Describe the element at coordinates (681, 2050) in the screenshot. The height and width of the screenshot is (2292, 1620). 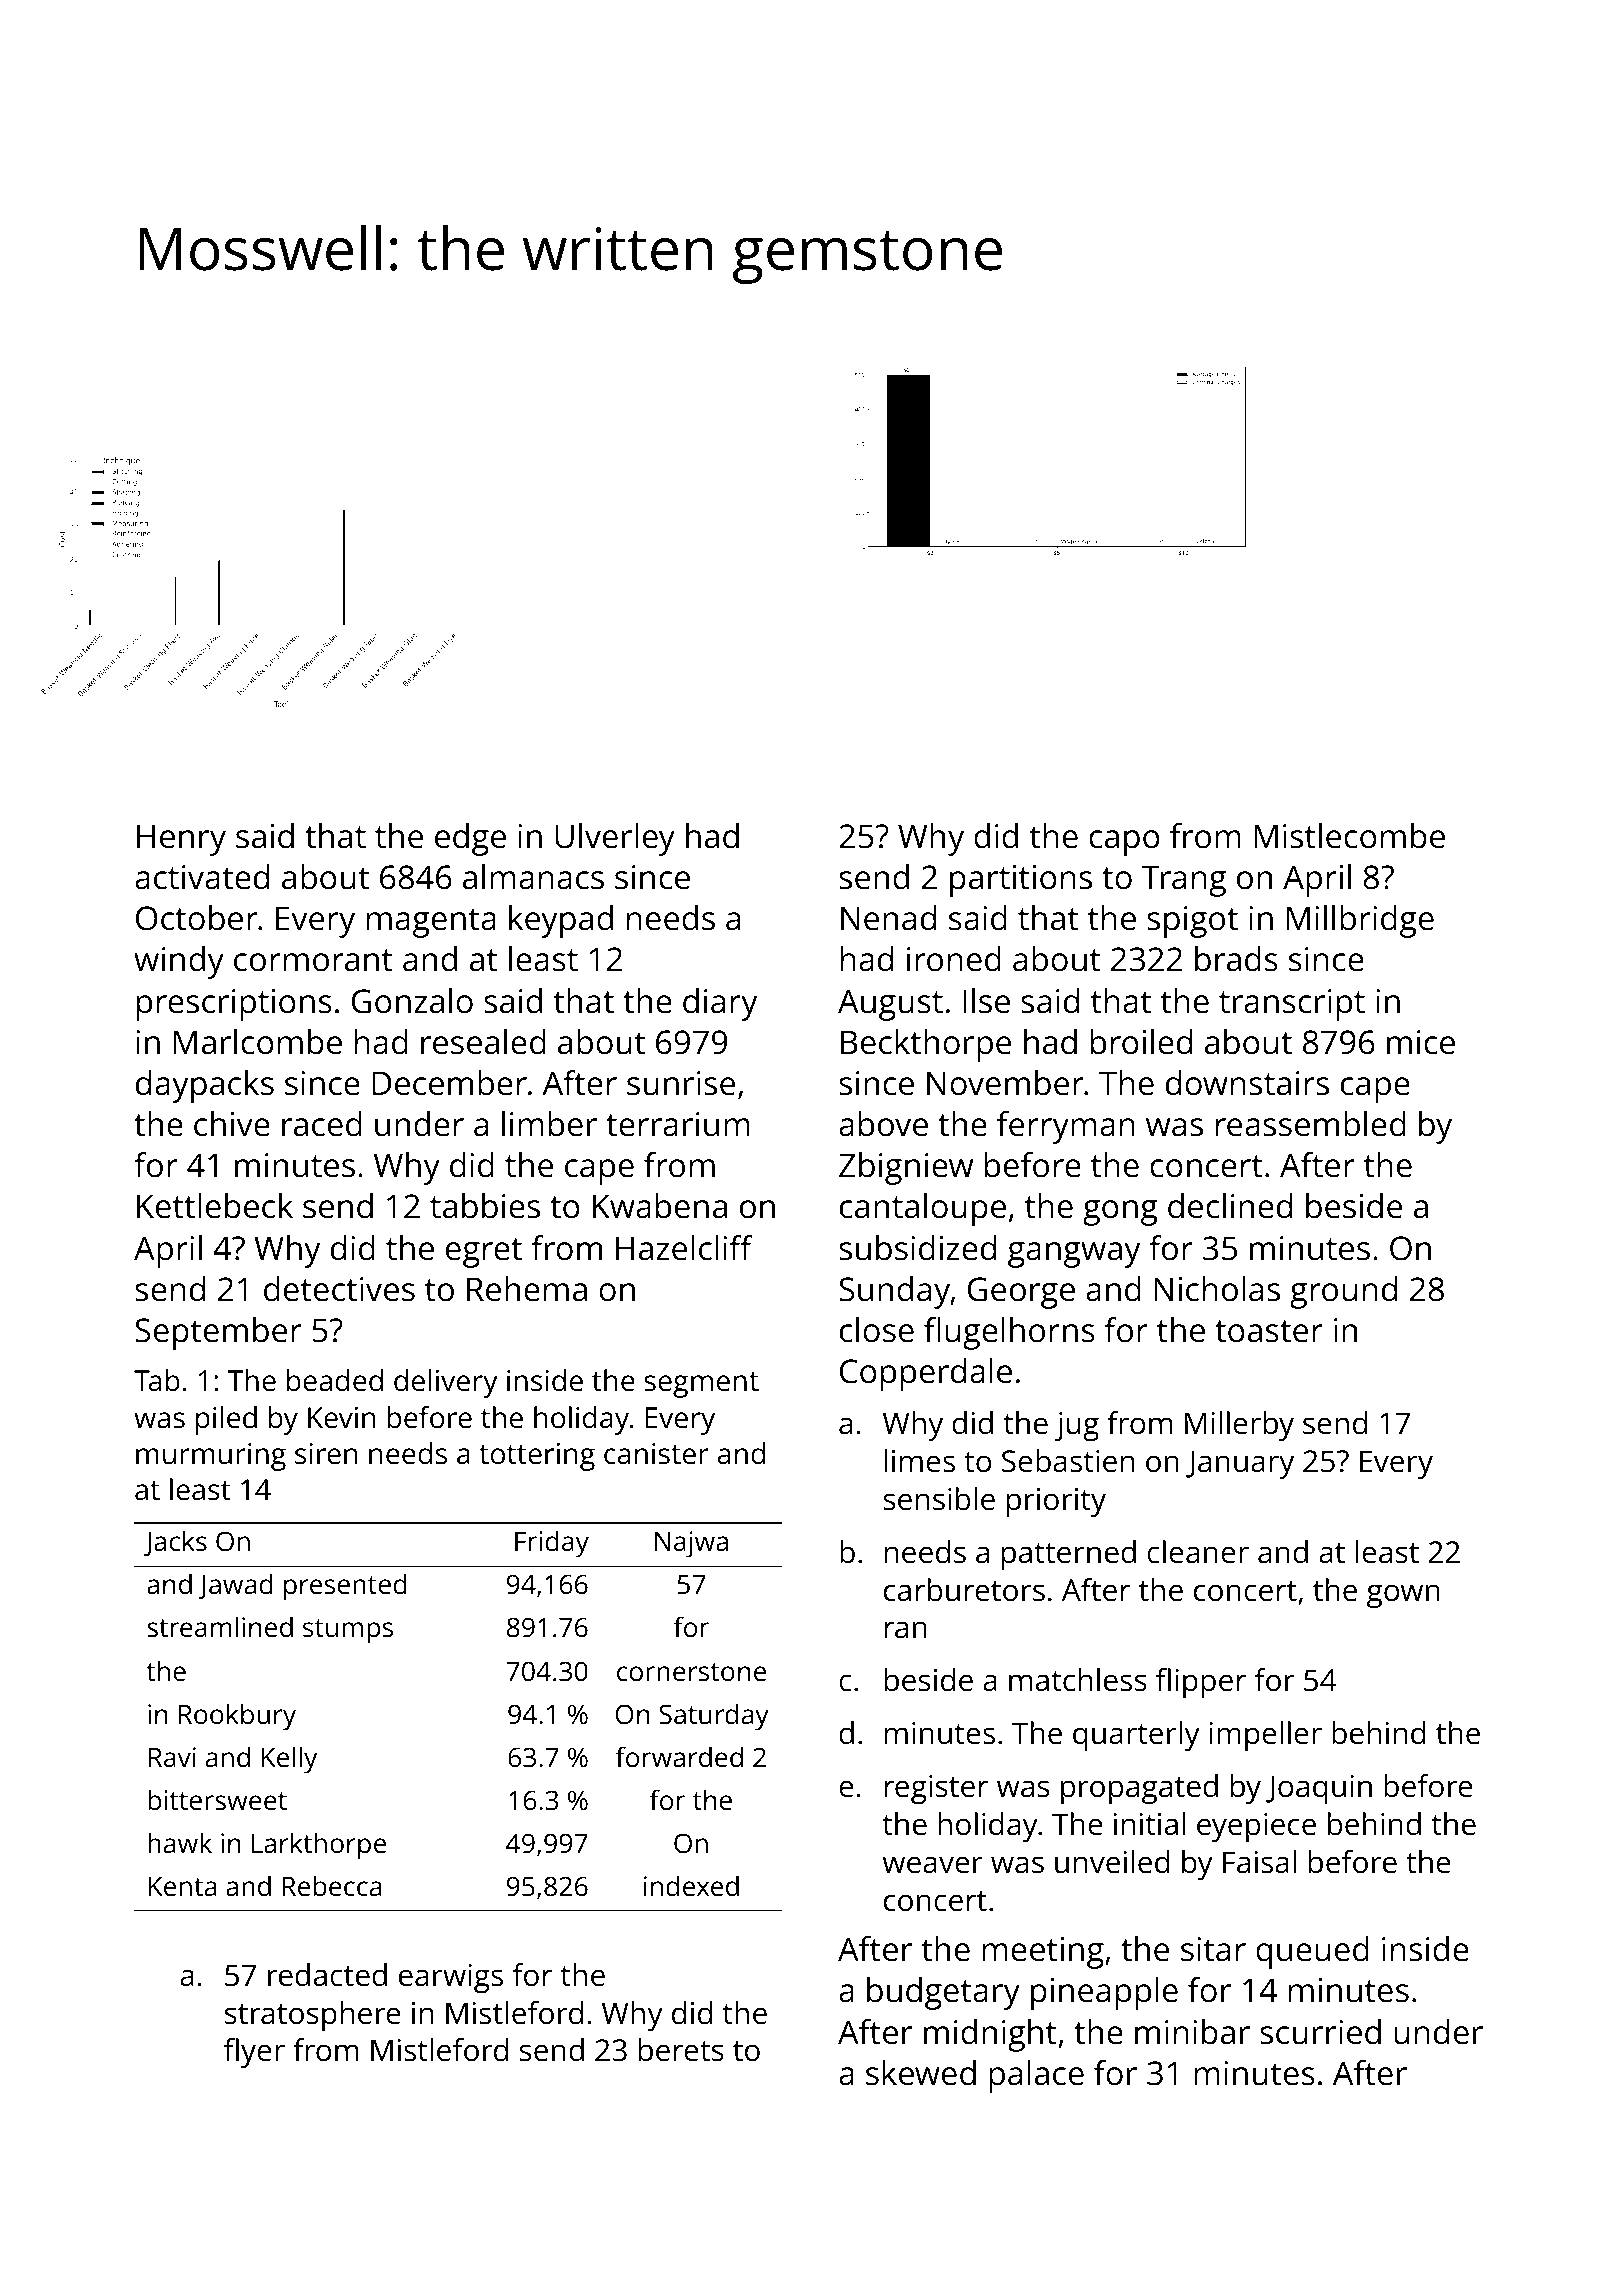
I see `berets` at that location.
